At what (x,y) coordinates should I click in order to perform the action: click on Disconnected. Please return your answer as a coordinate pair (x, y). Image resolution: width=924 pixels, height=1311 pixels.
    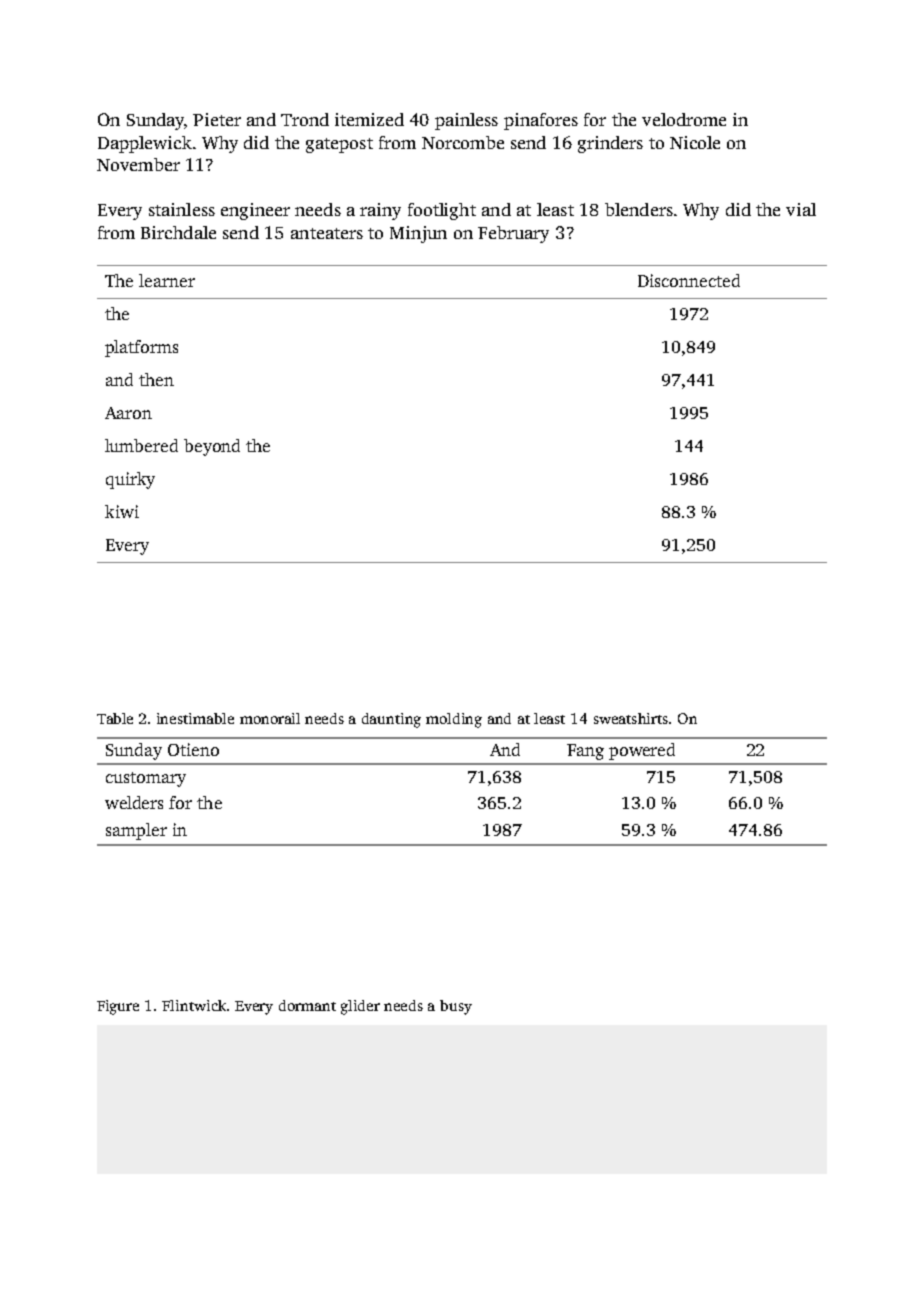
    Looking at the image, I should click on (689, 280).
